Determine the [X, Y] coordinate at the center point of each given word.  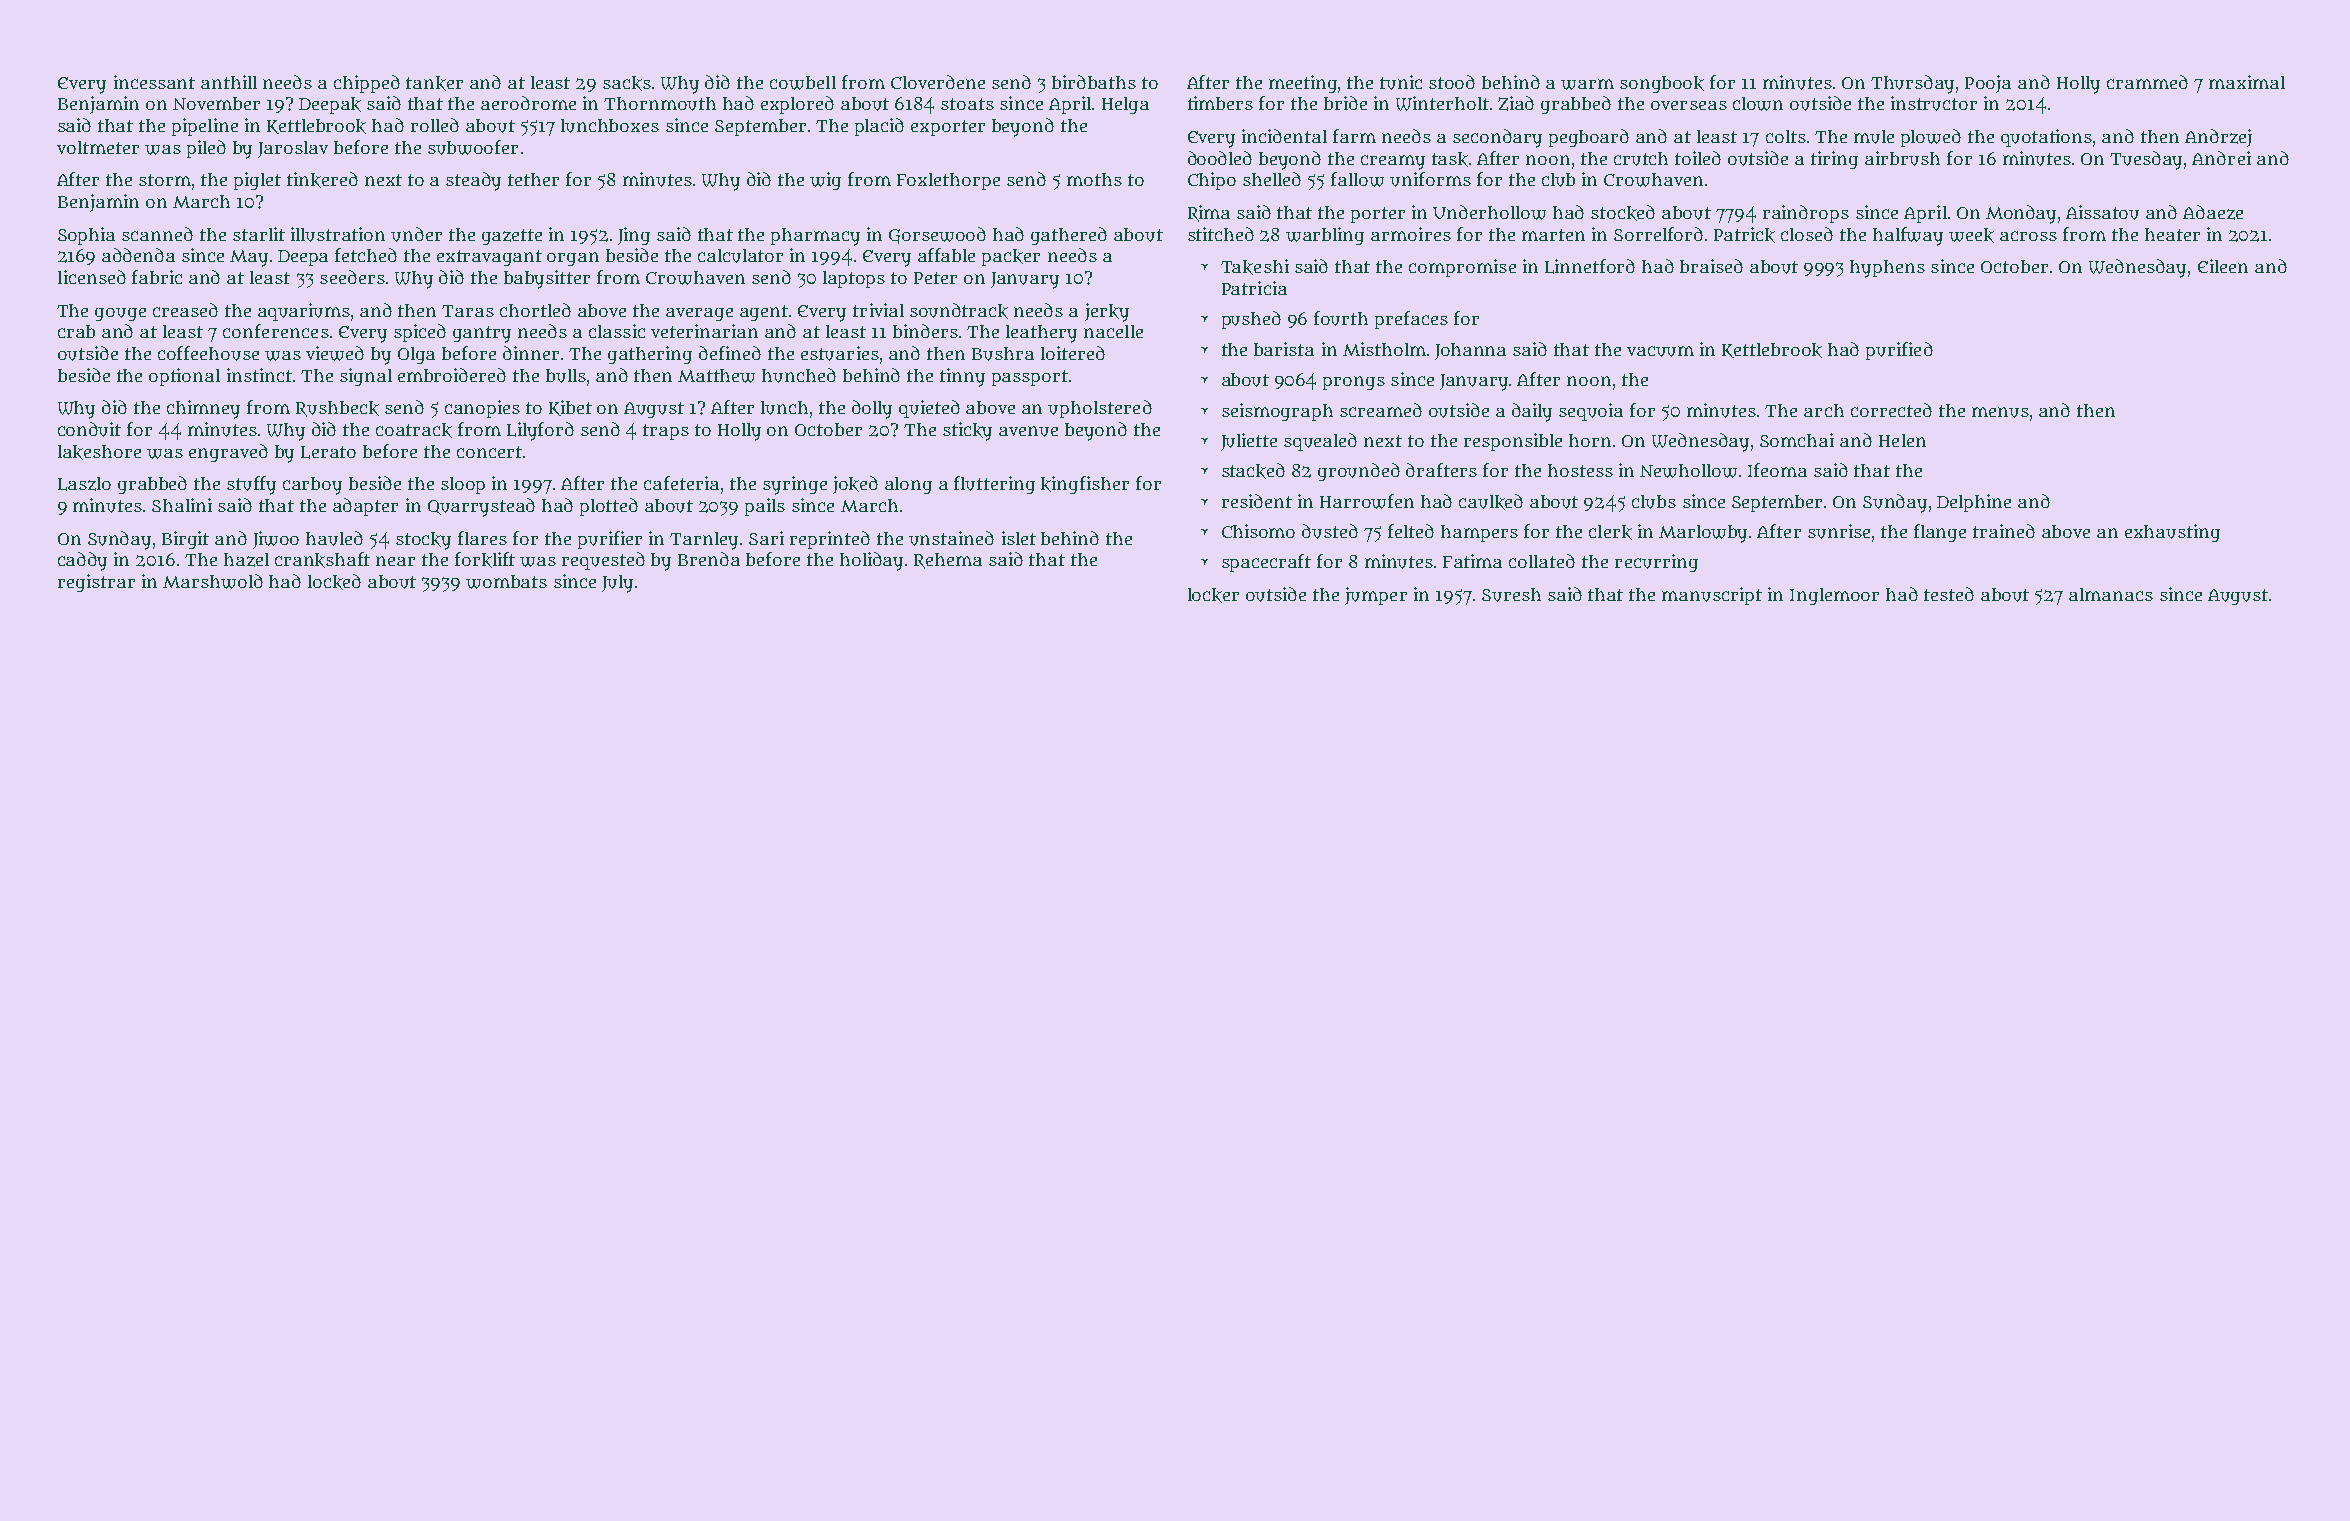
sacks [627, 83]
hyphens [1887, 269]
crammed [2147, 82]
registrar [96, 583]
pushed [1251, 320]
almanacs [2111, 594]
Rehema [948, 561]
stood [1452, 82]
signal [366, 377]
